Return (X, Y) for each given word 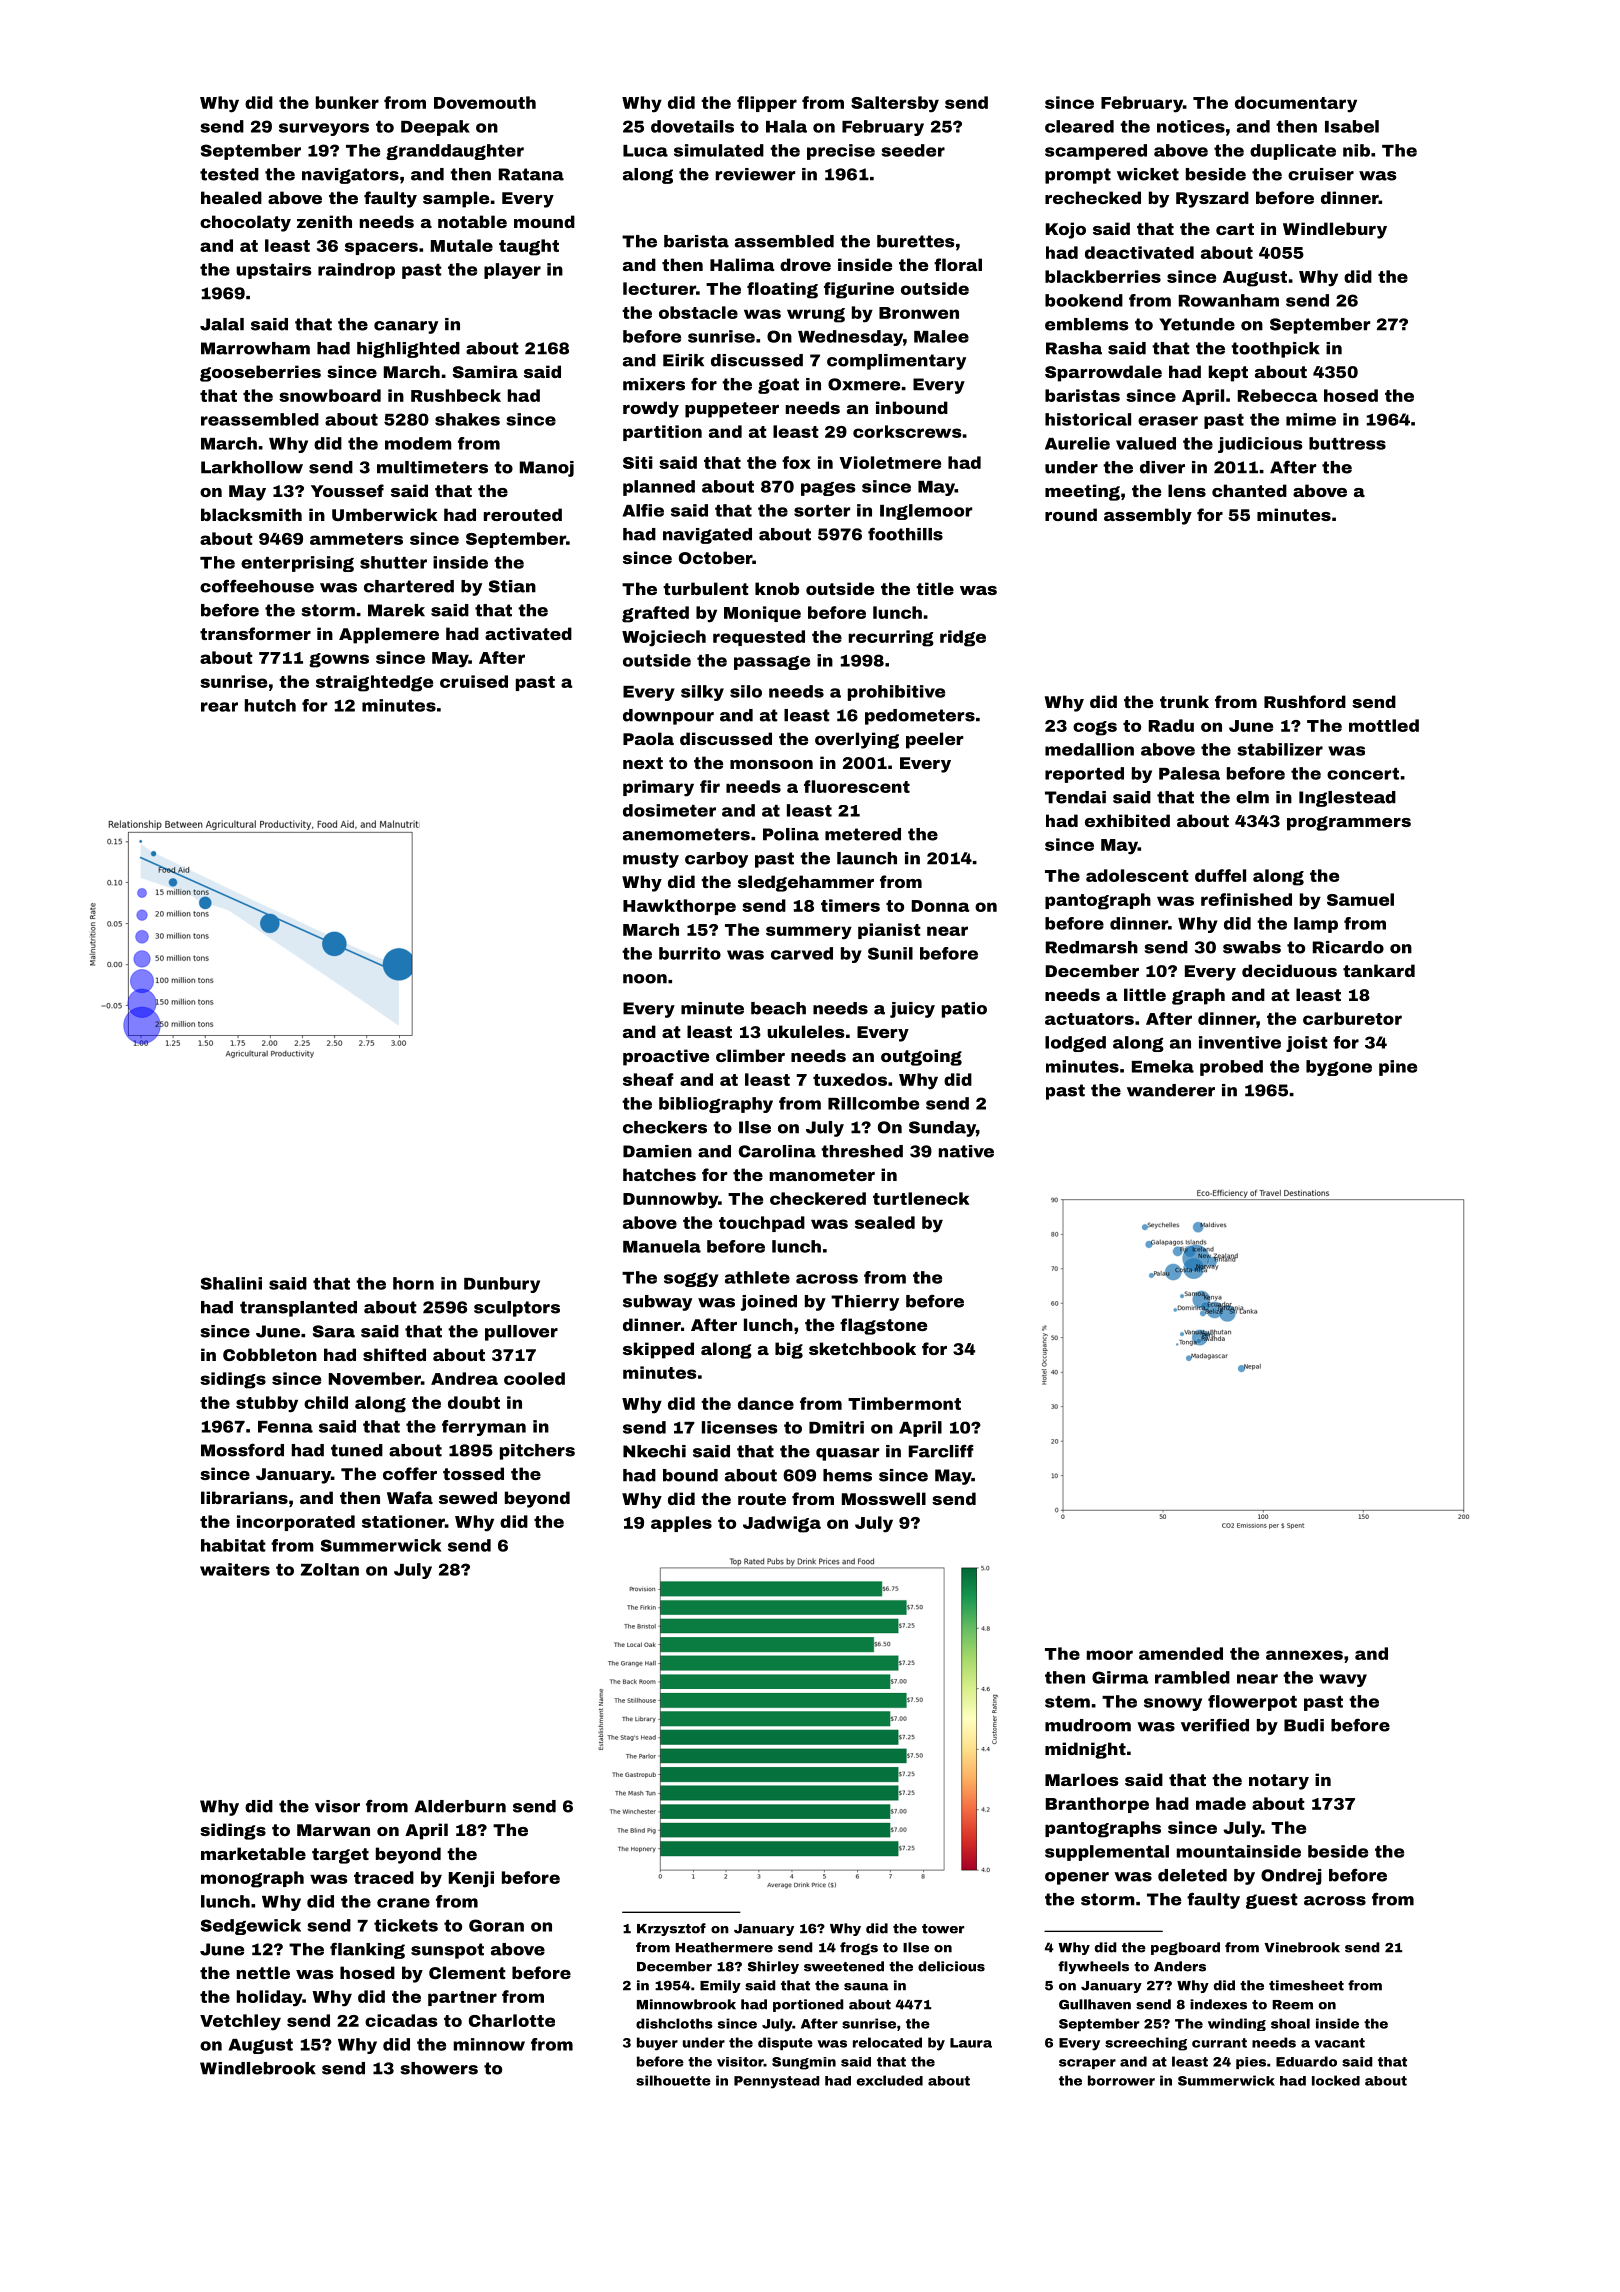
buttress (1347, 443)
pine (1398, 1068)
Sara (334, 1331)
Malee (941, 336)
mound (544, 221)
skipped (658, 1350)
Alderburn (460, 1806)
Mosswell (884, 1498)
